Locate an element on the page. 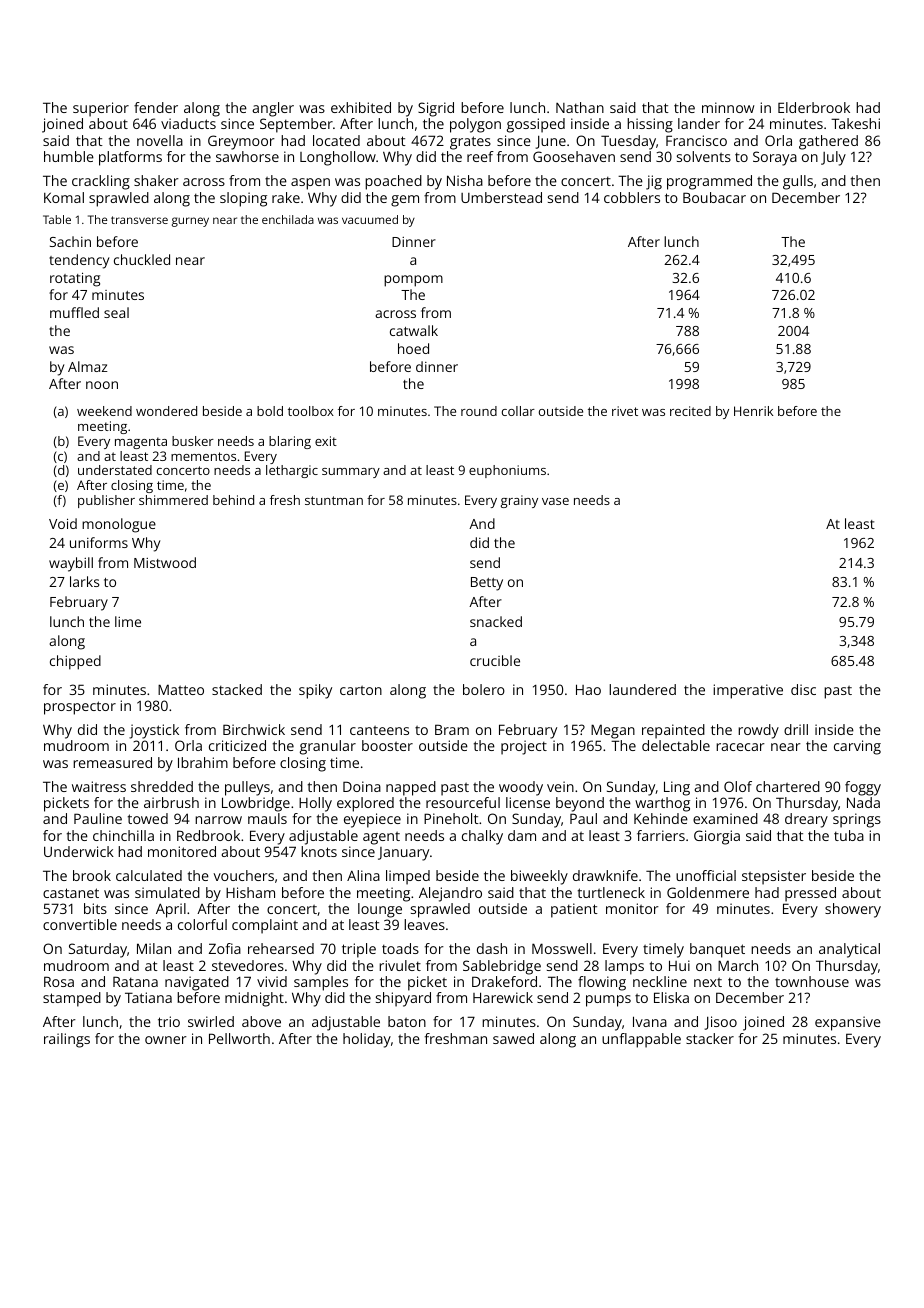 The width and height of the image is (924, 1308). neckline is located at coordinates (660, 981).
